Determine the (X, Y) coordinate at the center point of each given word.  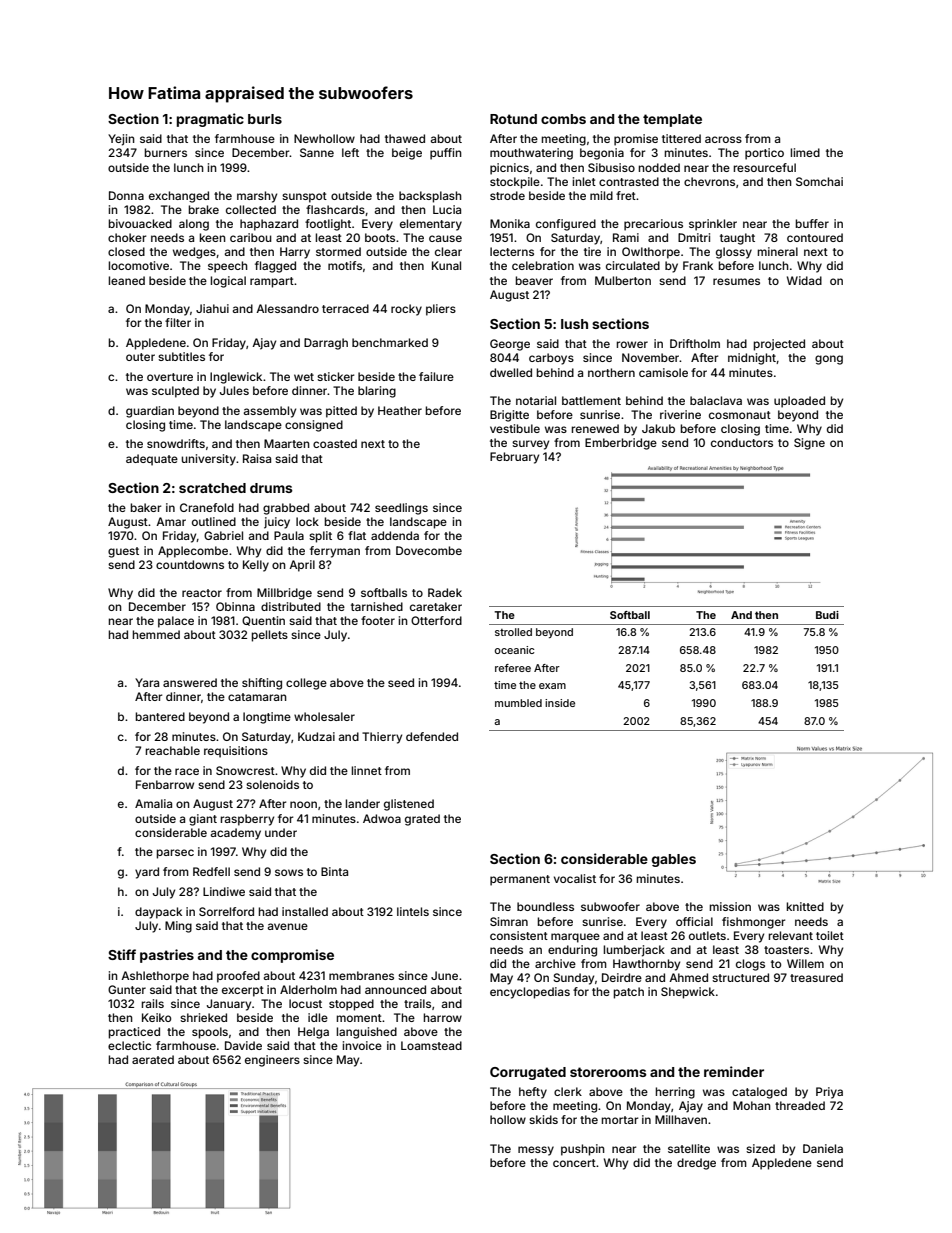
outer (140, 357)
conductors (742, 442)
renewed (595, 428)
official (694, 921)
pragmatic (210, 120)
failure (436, 376)
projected (779, 345)
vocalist (575, 878)
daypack (158, 913)
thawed (405, 138)
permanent (520, 880)
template (672, 120)
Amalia (153, 803)
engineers (272, 1061)
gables (674, 860)
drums (271, 488)
